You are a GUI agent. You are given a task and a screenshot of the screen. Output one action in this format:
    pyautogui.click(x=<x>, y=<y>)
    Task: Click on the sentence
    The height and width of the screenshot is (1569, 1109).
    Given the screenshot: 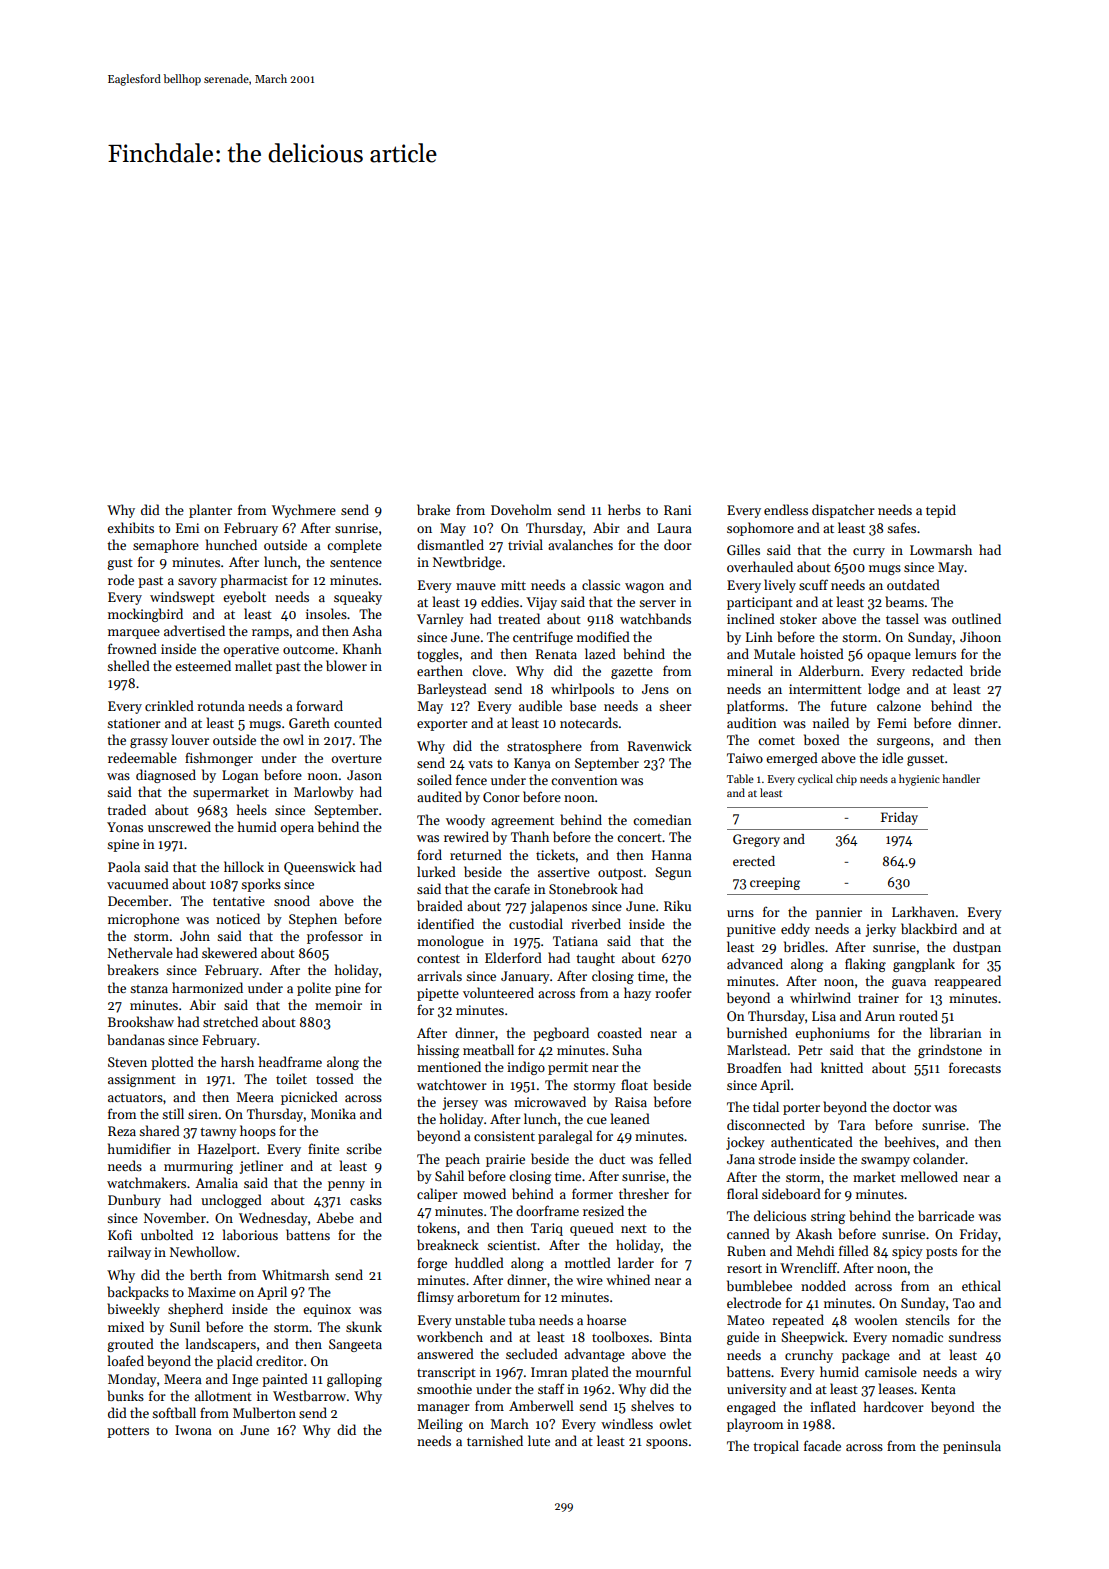 What is the action you would take?
    pyautogui.click(x=356, y=562)
